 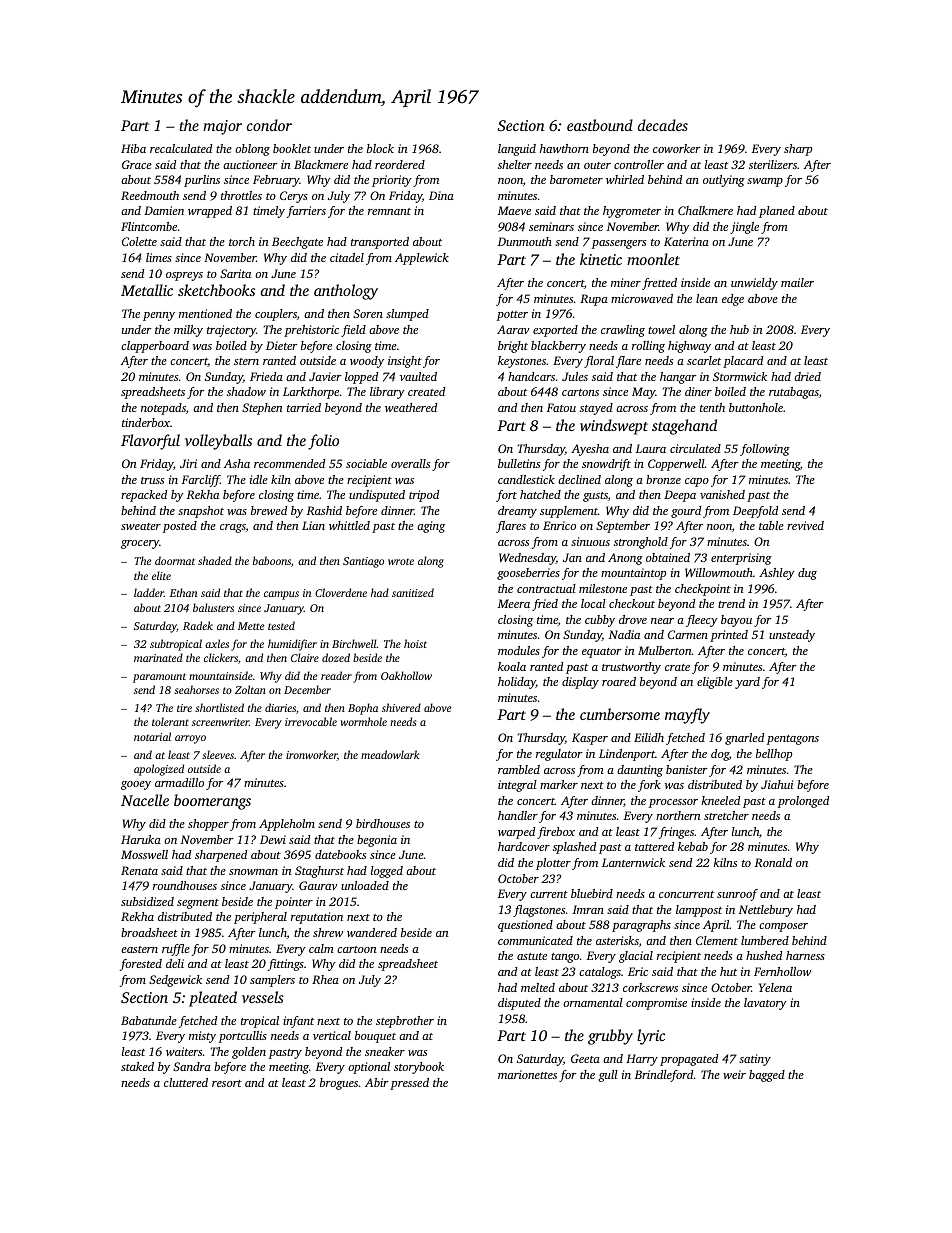 I want to click on infant, so click(x=298, y=1022).
